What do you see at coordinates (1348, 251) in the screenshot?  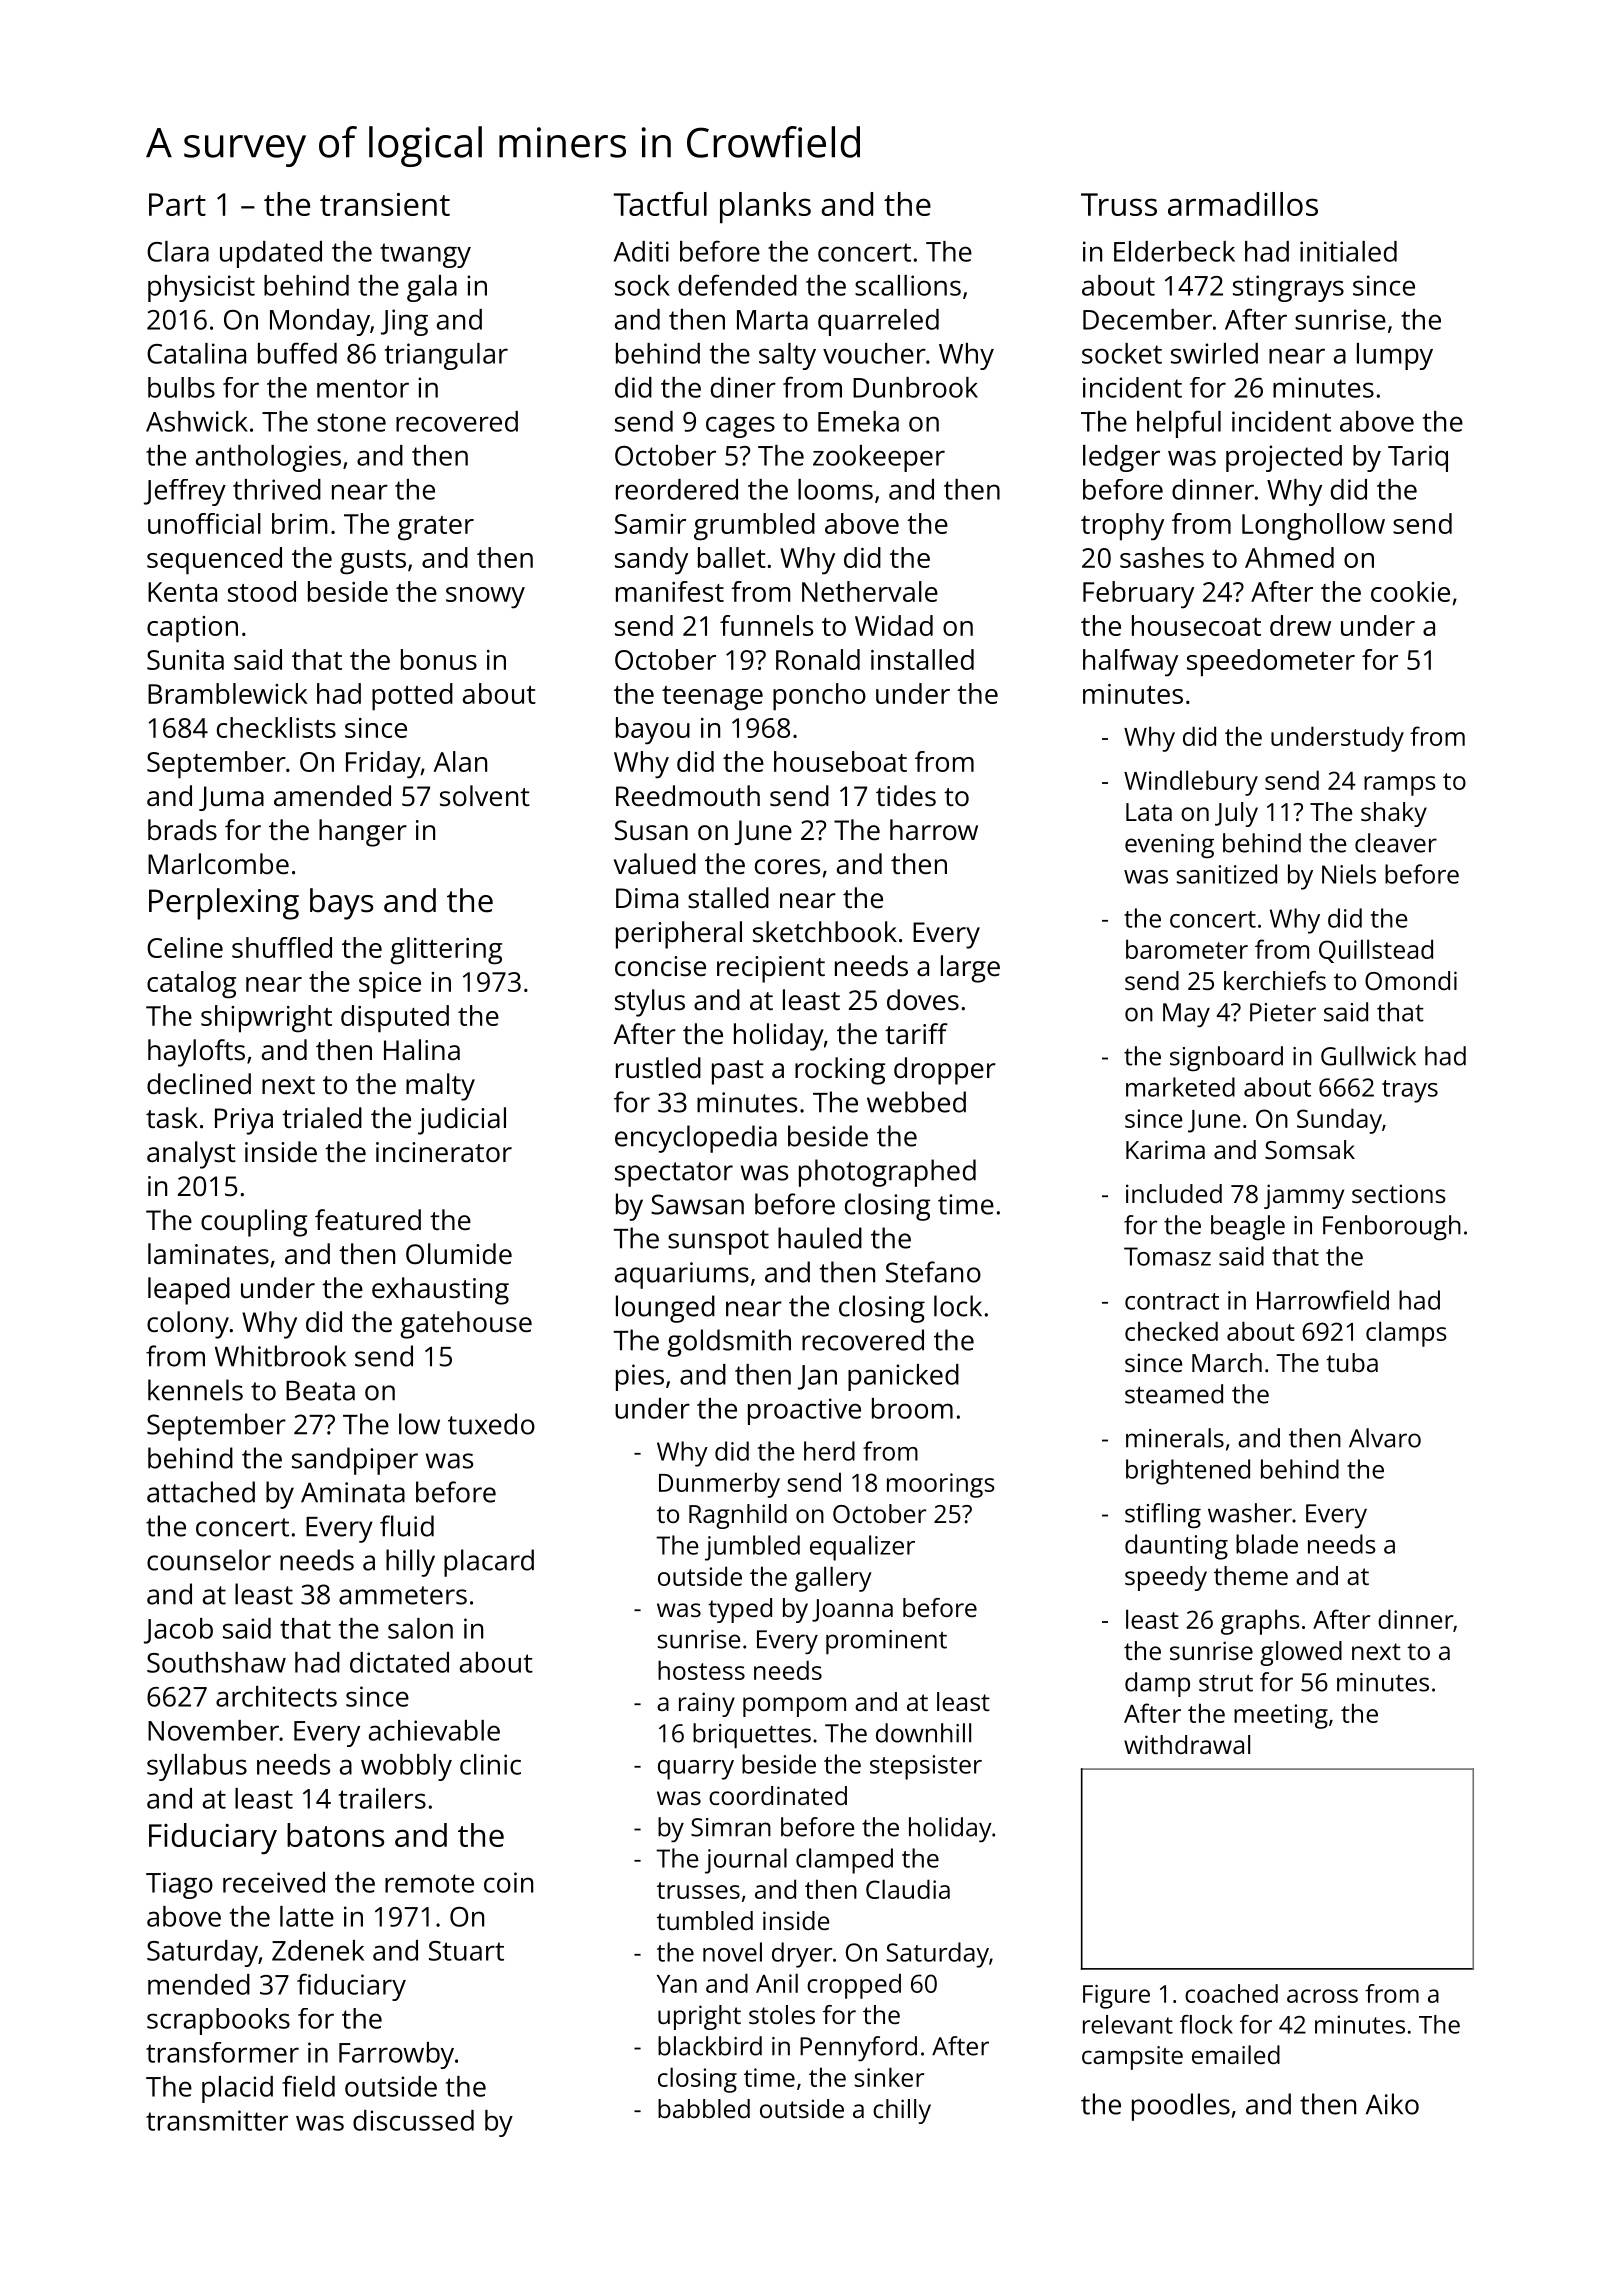 I see `initialed` at bounding box center [1348, 251].
